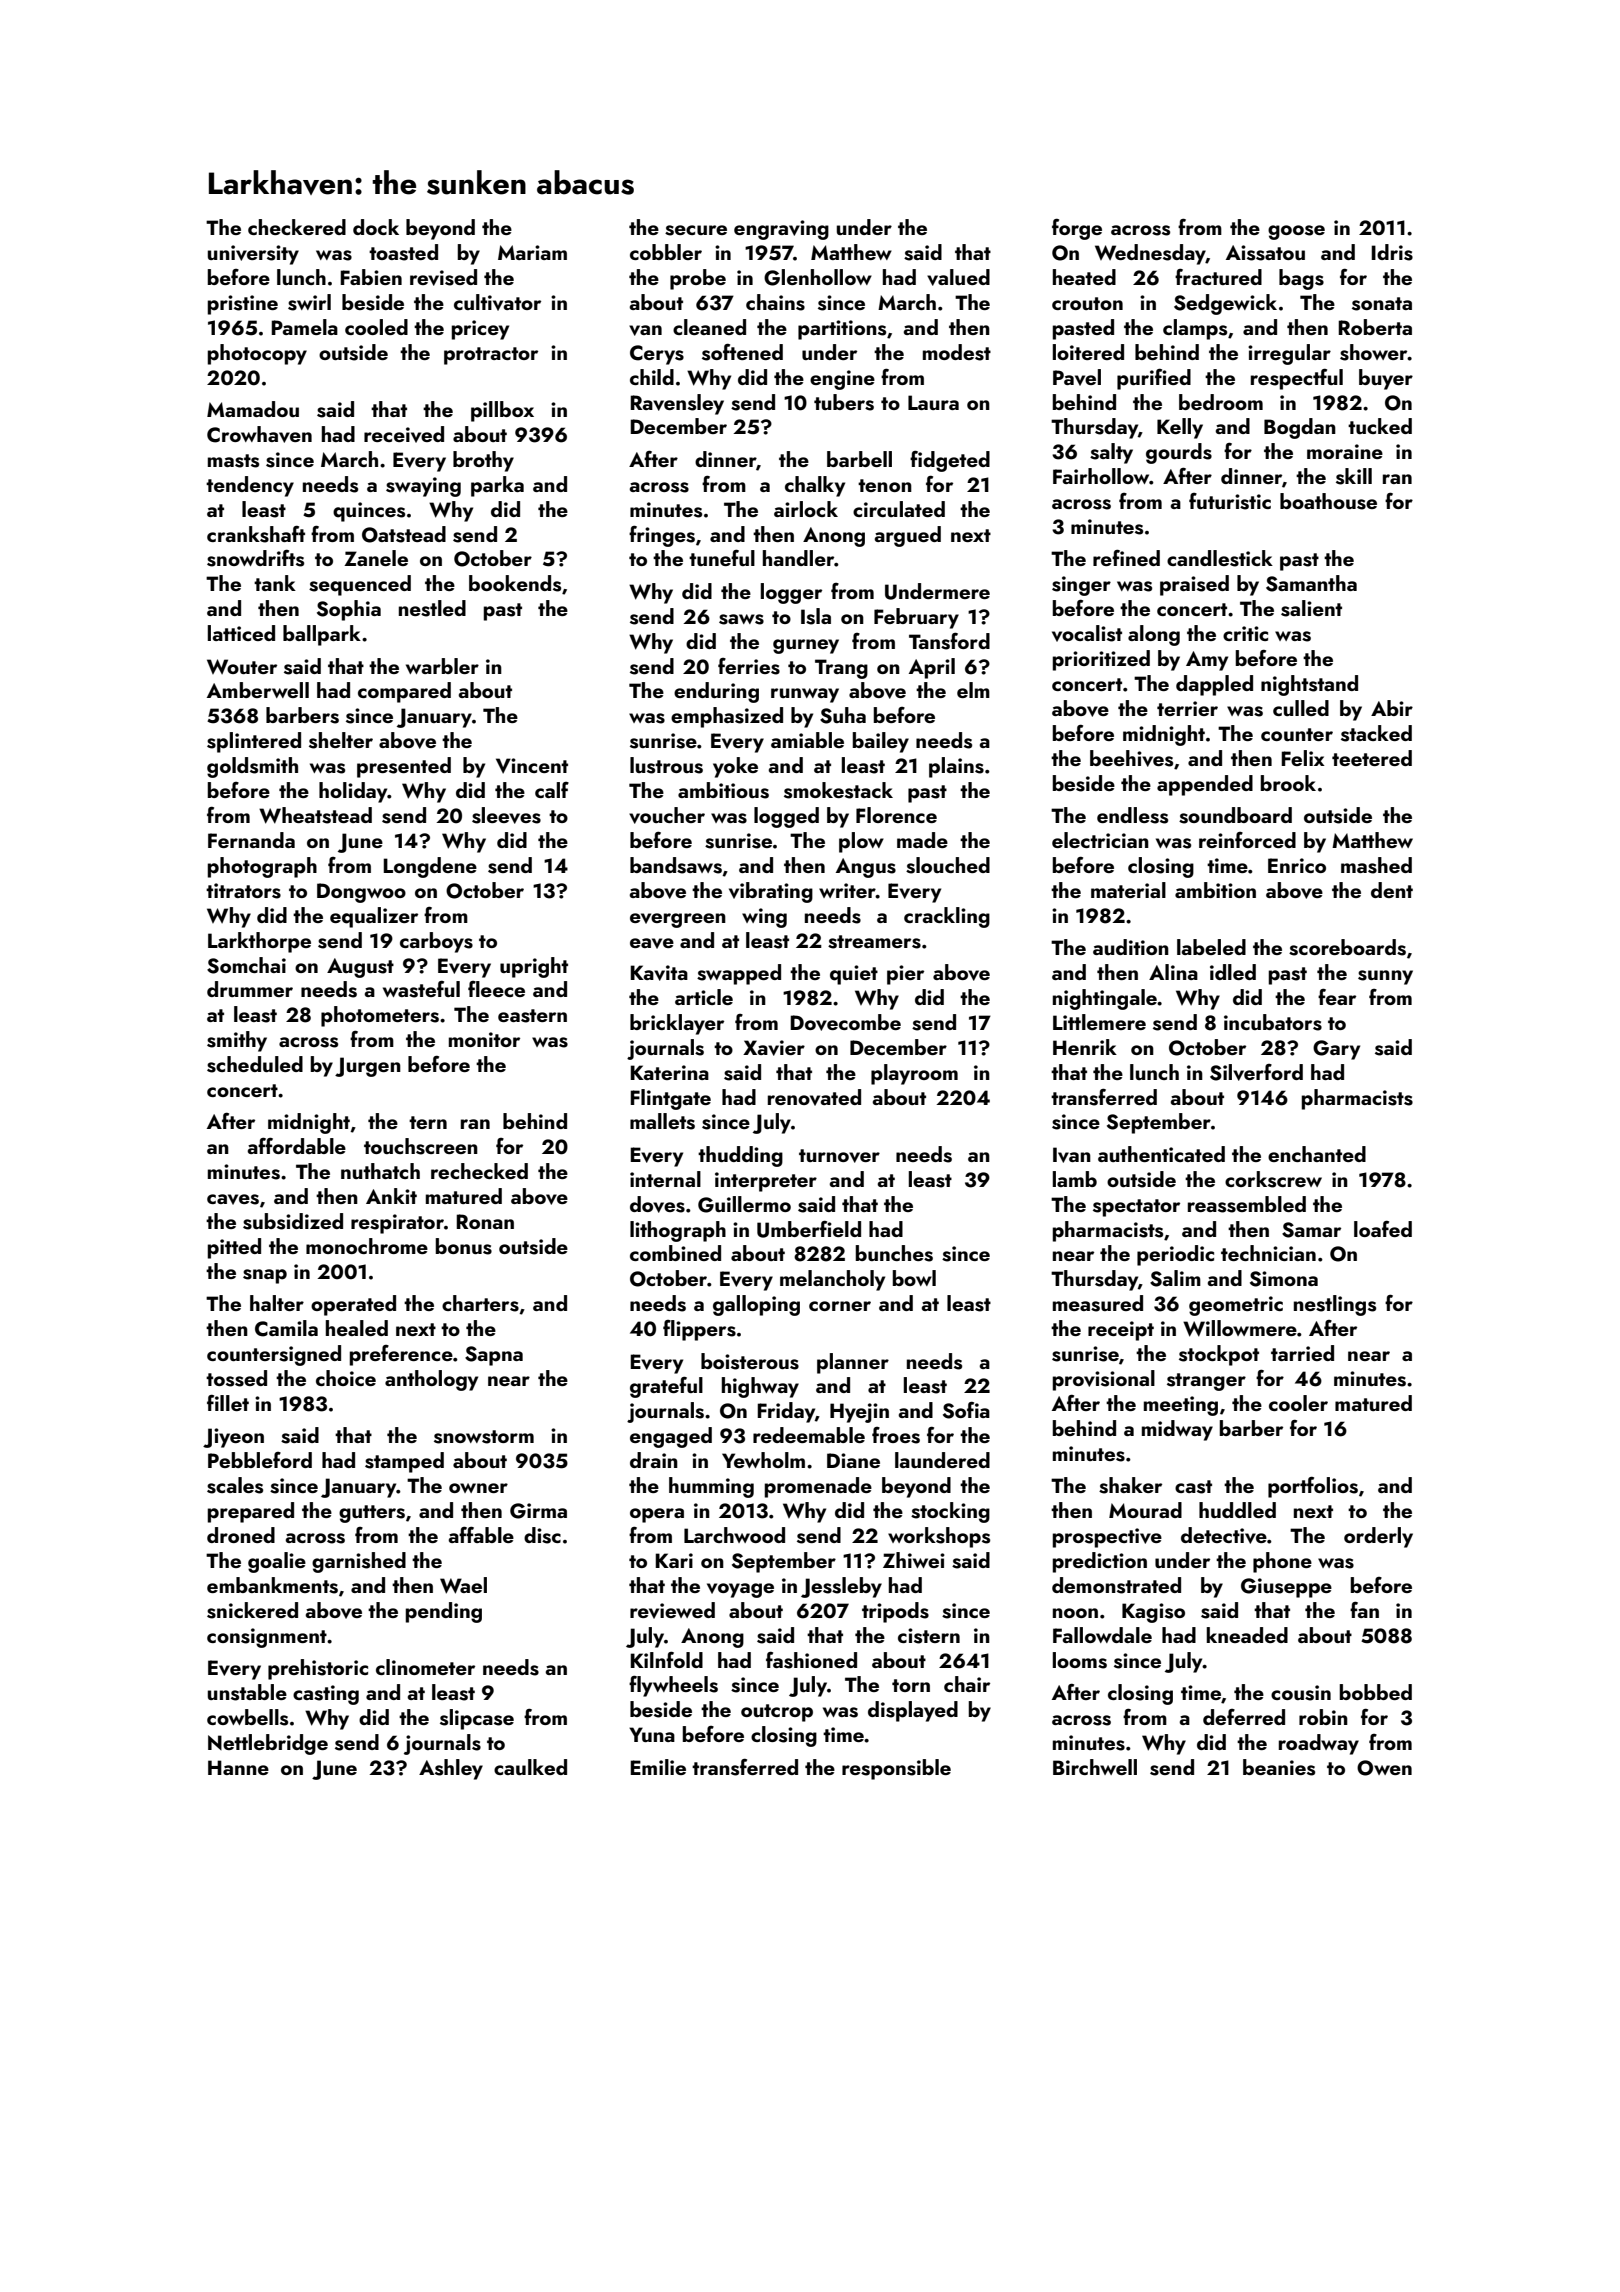 The image size is (1620, 2292). What do you see at coordinates (376, 227) in the document?
I see `dock` at bounding box center [376, 227].
